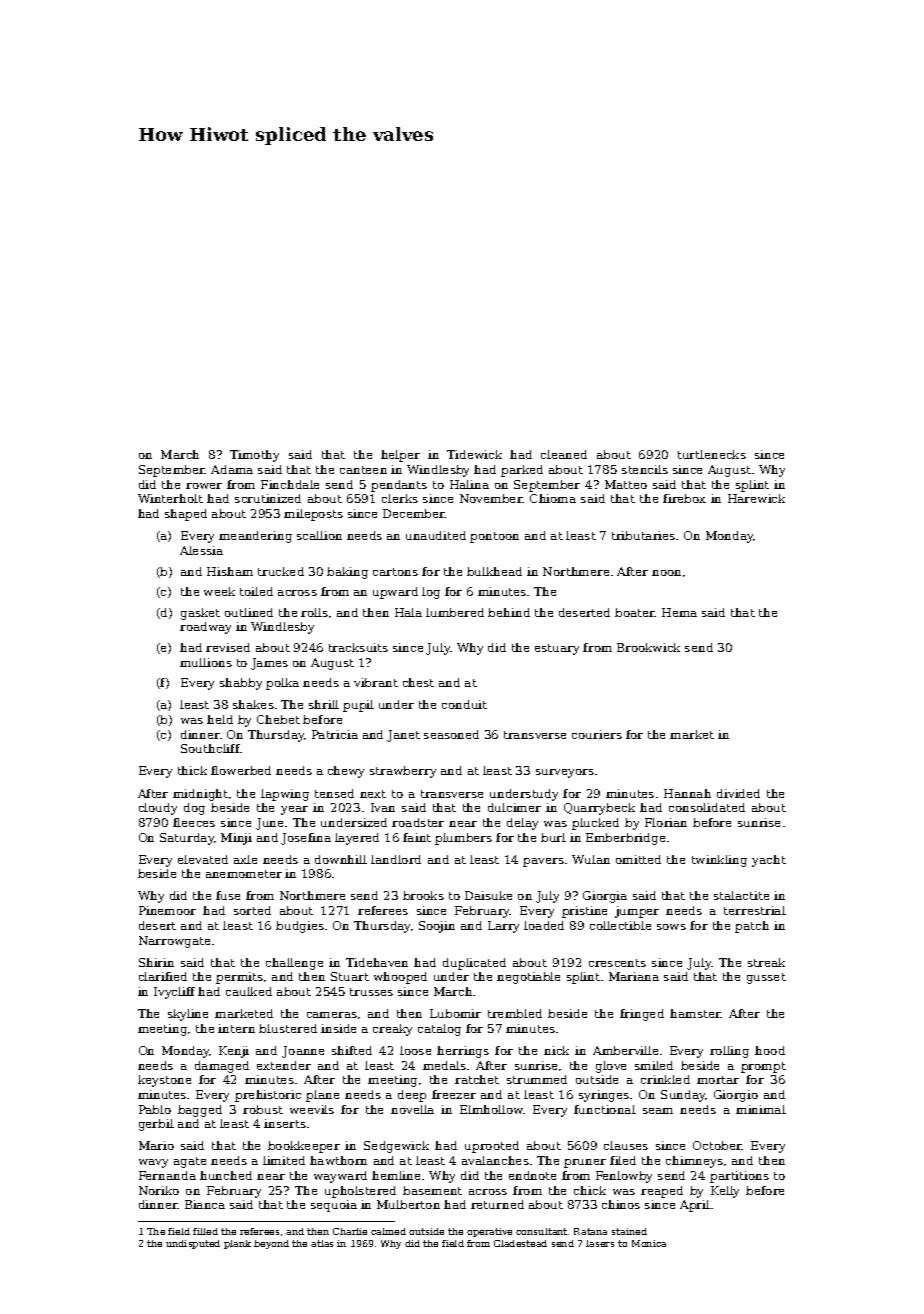 This page has height=1314, width=924. I want to click on April, so click(695, 1206).
